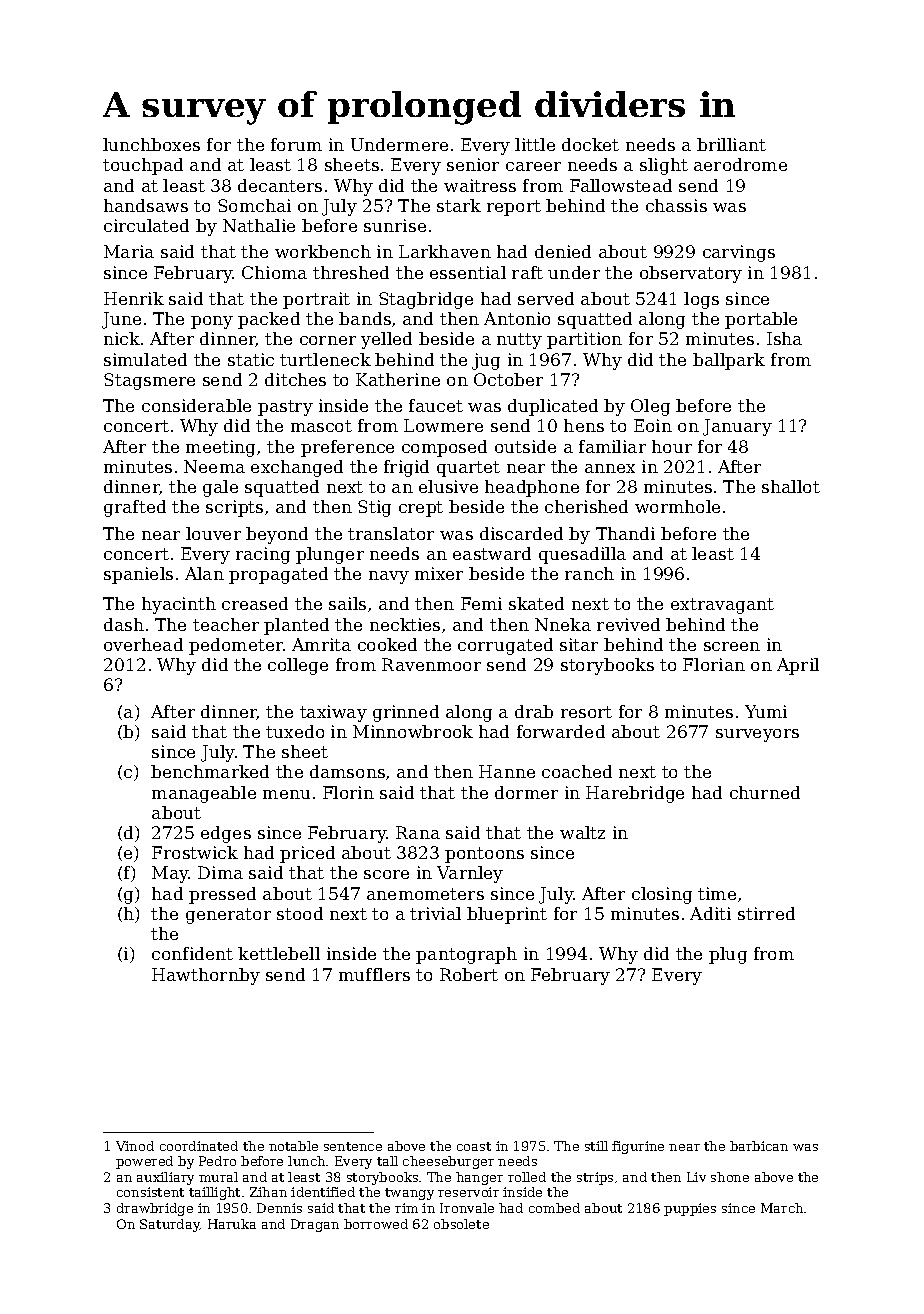 The height and width of the screenshot is (1314, 924). What do you see at coordinates (143, 644) in the screenshot?
I see `overhead` at bounding box center [143, 644].
